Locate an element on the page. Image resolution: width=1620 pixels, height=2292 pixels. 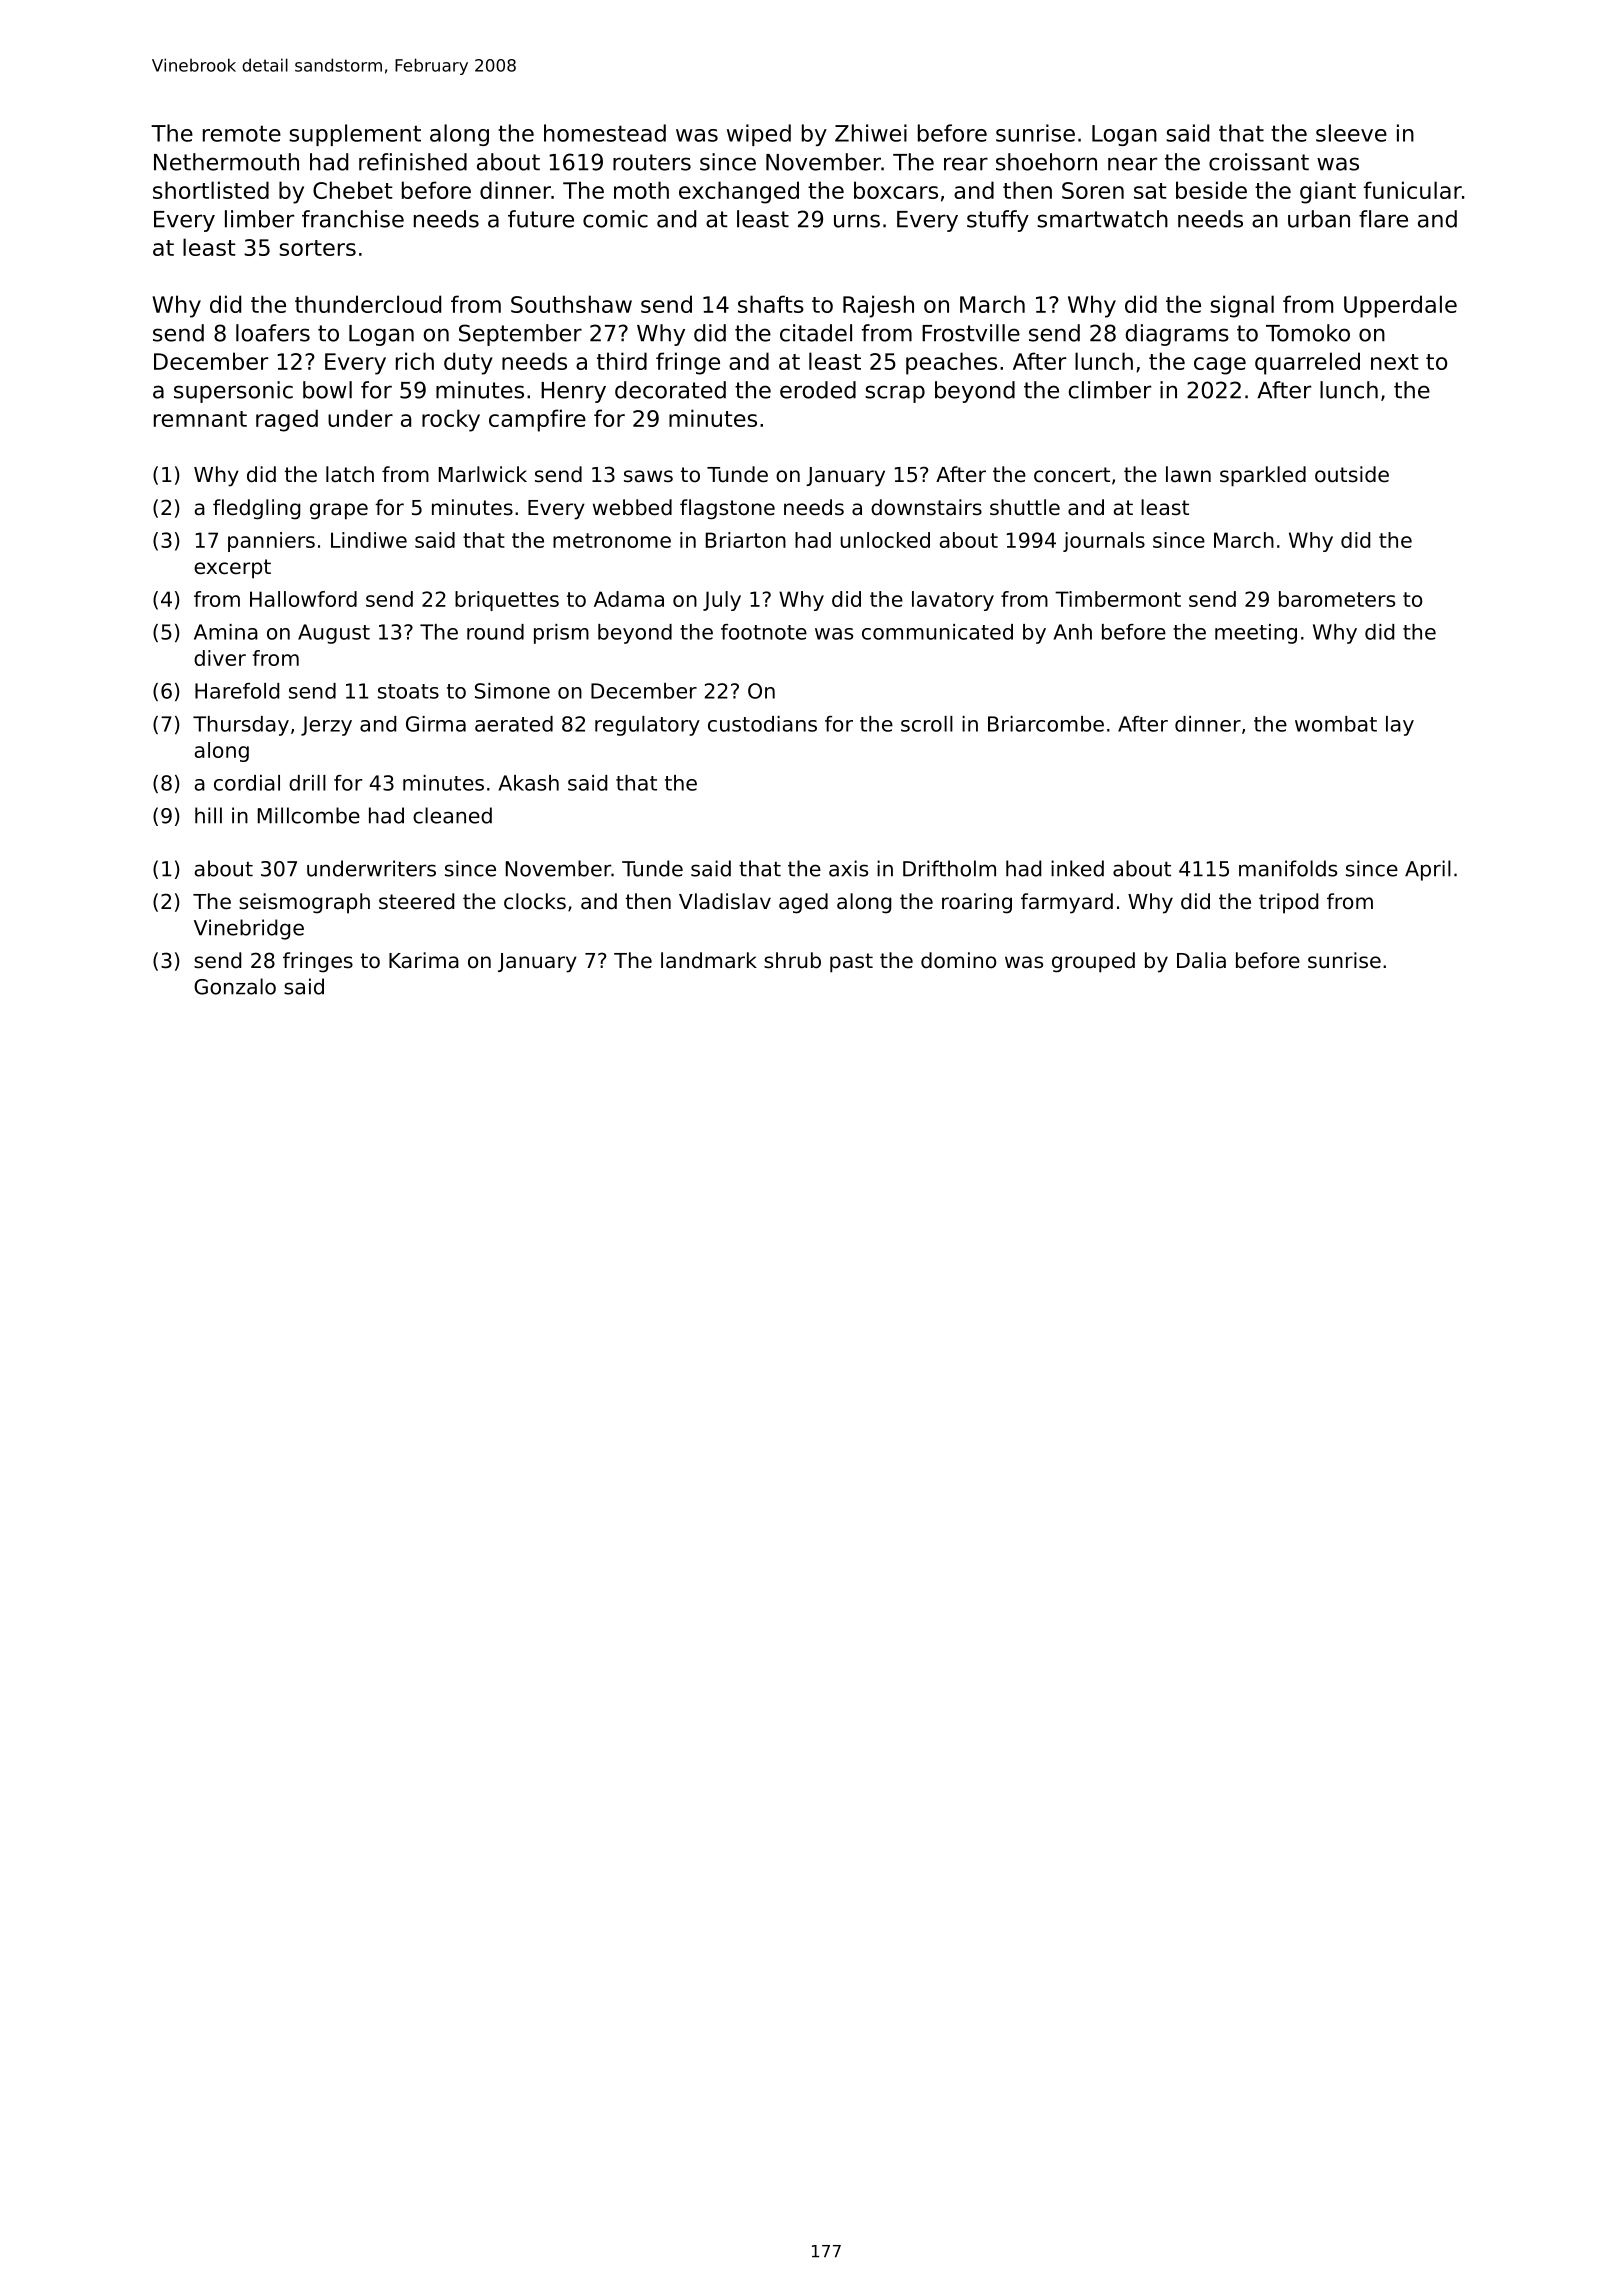
citadel is located at coordinates (816, 333).
